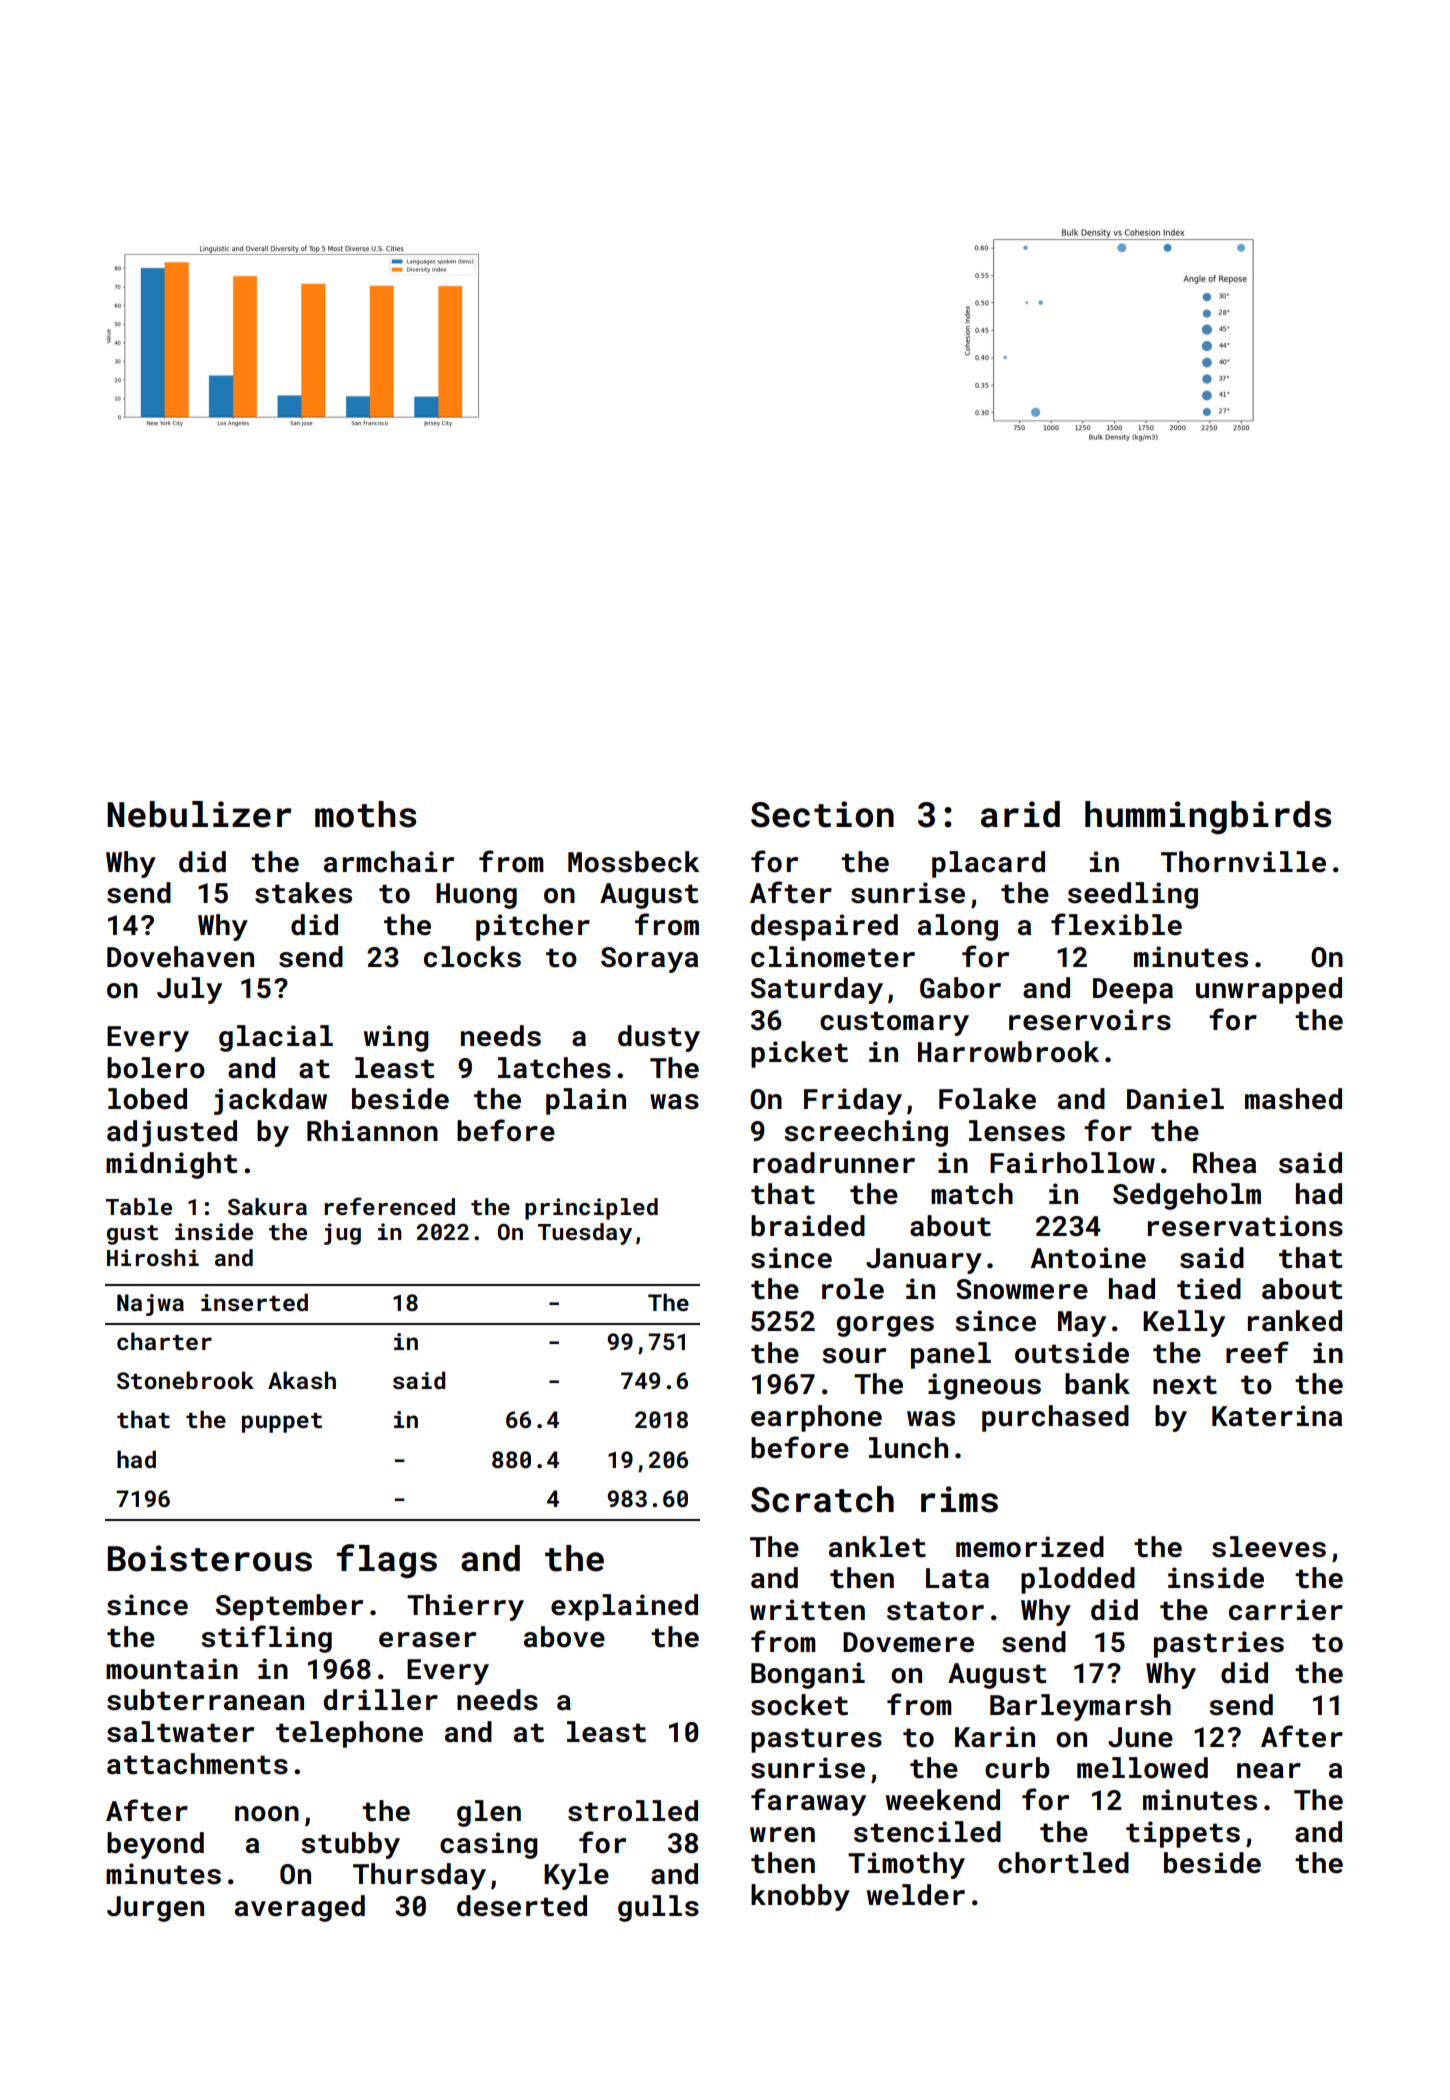 The image size is (1450, 2100). I want to click on Section, so click(822, 814).
